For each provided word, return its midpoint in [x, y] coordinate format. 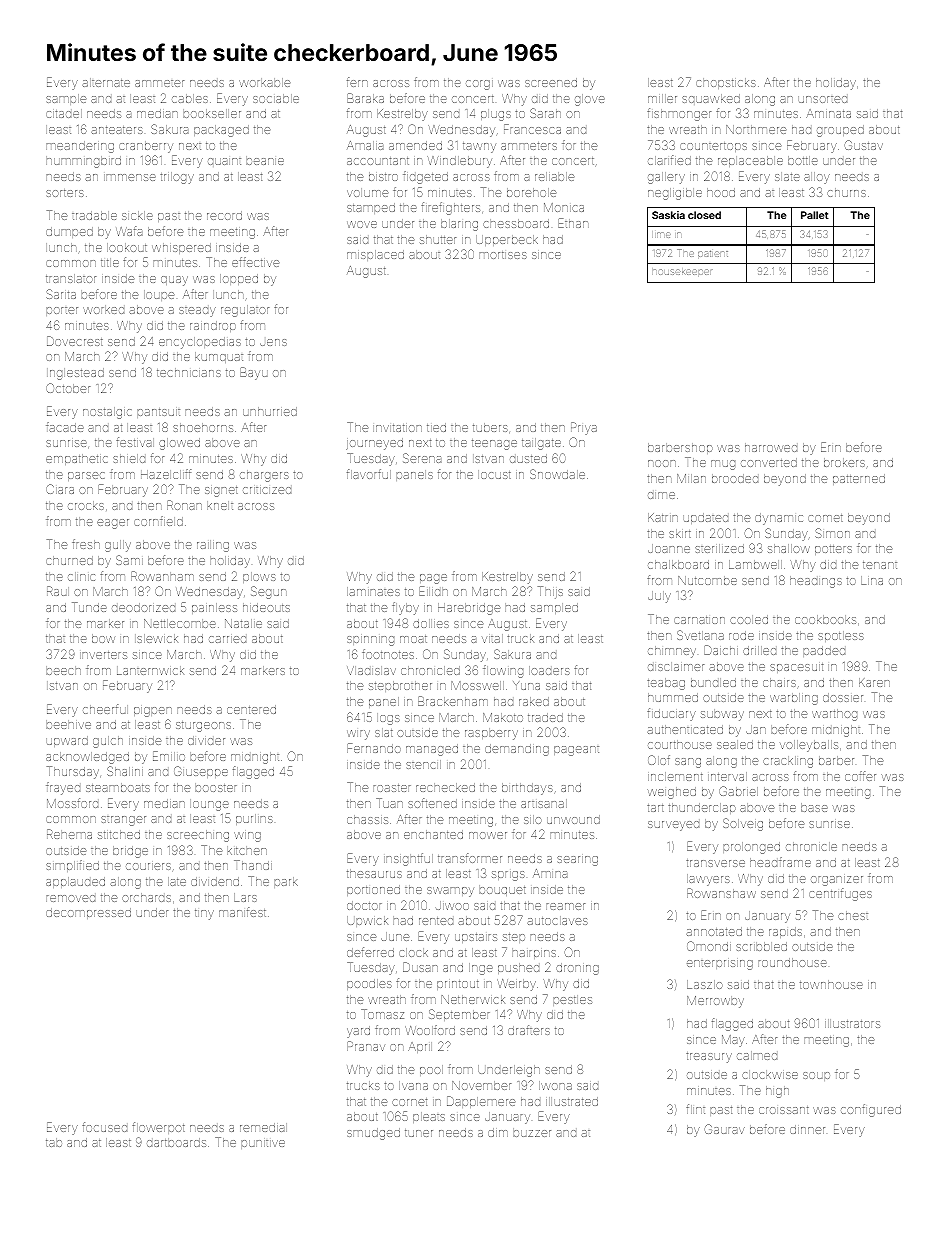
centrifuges [840, 894]
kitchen [247, 850]
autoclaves [557, 920]
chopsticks [726, 83]
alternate [106, 82]
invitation [397, 428]
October [68, 388]
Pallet [815, 215]
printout [458, 985]
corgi [479, 85]
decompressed [88, 913]
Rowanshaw [721, 893]
